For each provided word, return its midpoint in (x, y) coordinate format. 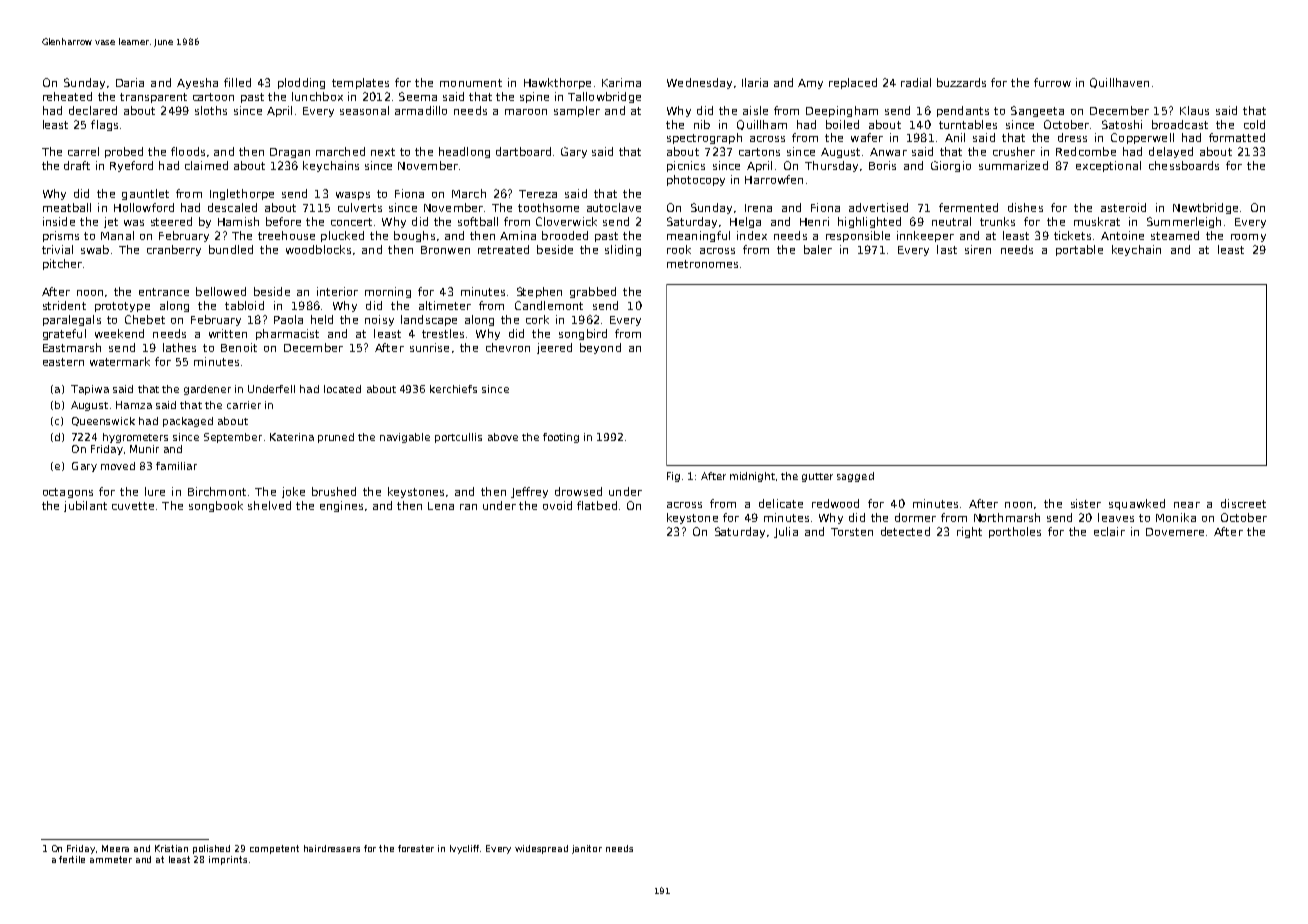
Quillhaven (1119, 83)
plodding (301, 83)
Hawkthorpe (557, 83)
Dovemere (1175, 532)
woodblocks (318, 249)
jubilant (85, 506)
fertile (72, 859)
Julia (786, 532)
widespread (541, 849)
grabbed (593, 292)
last (947, 249)
